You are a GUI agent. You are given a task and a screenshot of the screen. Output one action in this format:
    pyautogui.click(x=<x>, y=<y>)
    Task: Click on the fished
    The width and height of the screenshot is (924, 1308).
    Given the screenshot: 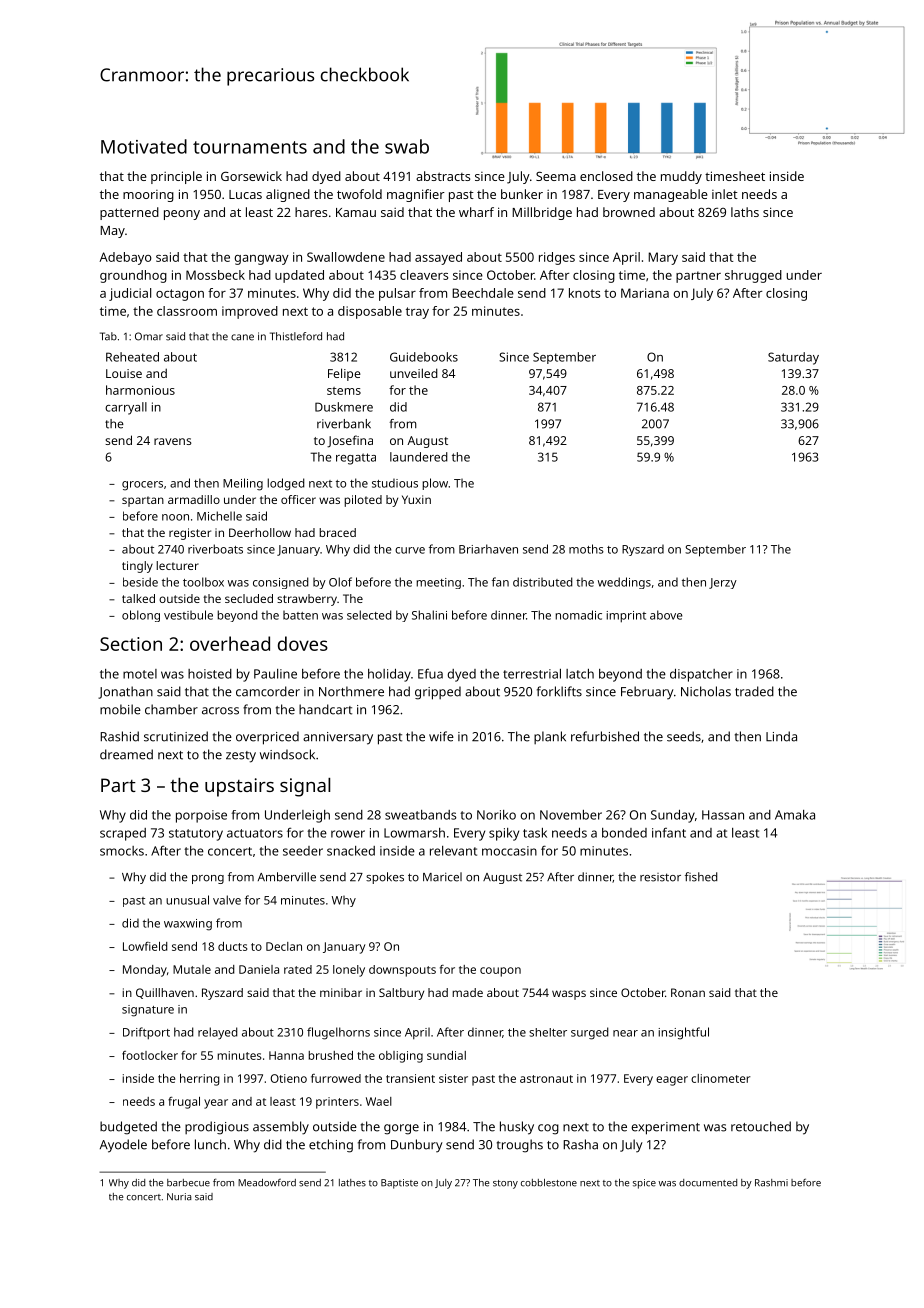 What is the action you would take?
    pyautogui.click(x=701, y=877)
